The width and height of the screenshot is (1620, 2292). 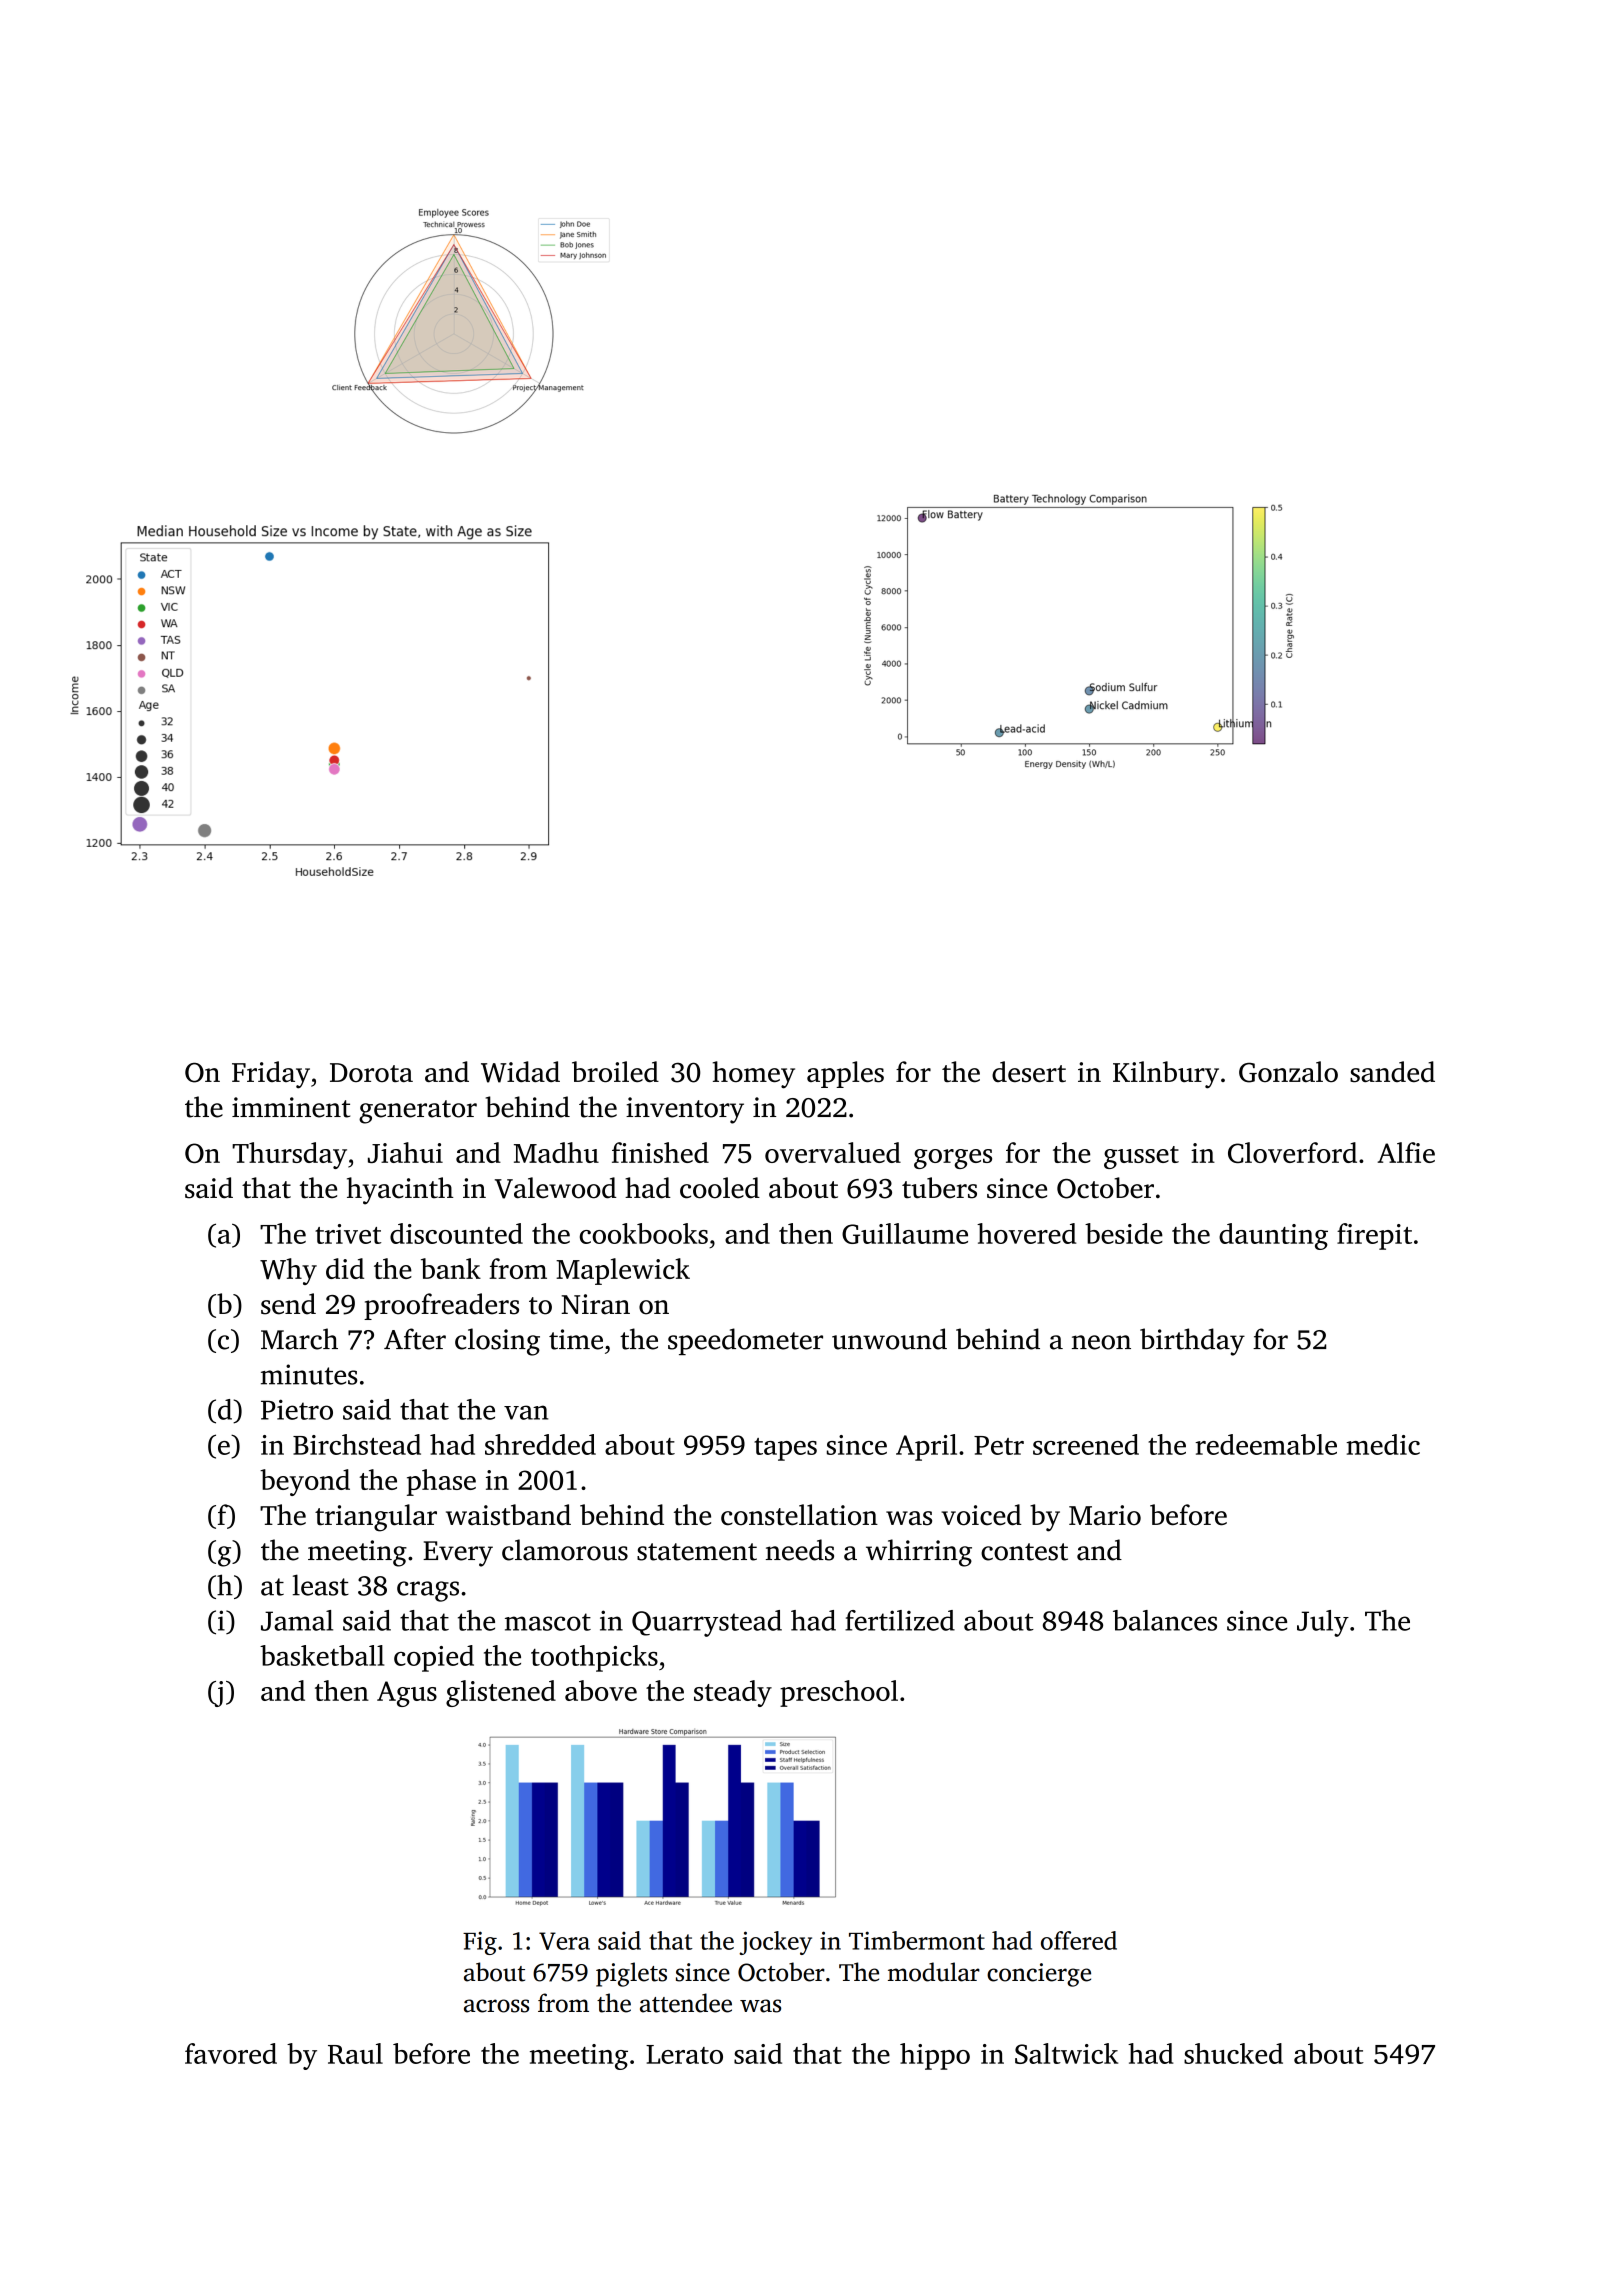 What do you see at coordinates (405, 1152) in the screenshot?
I see `Jiahui` at bounding box center [405, 1152].
